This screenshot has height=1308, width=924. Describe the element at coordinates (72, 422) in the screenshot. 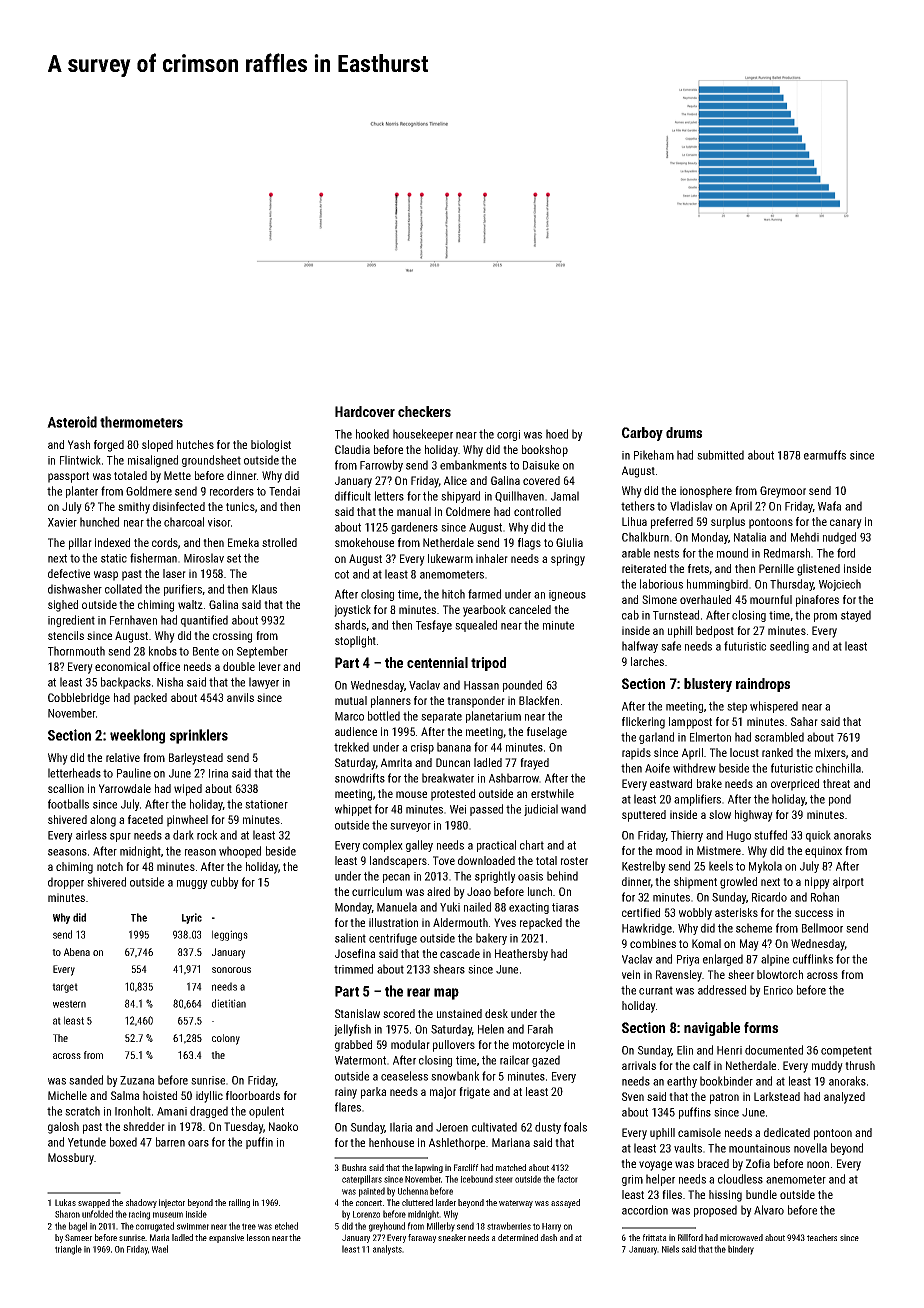

I see `Asteroid` at that location.
